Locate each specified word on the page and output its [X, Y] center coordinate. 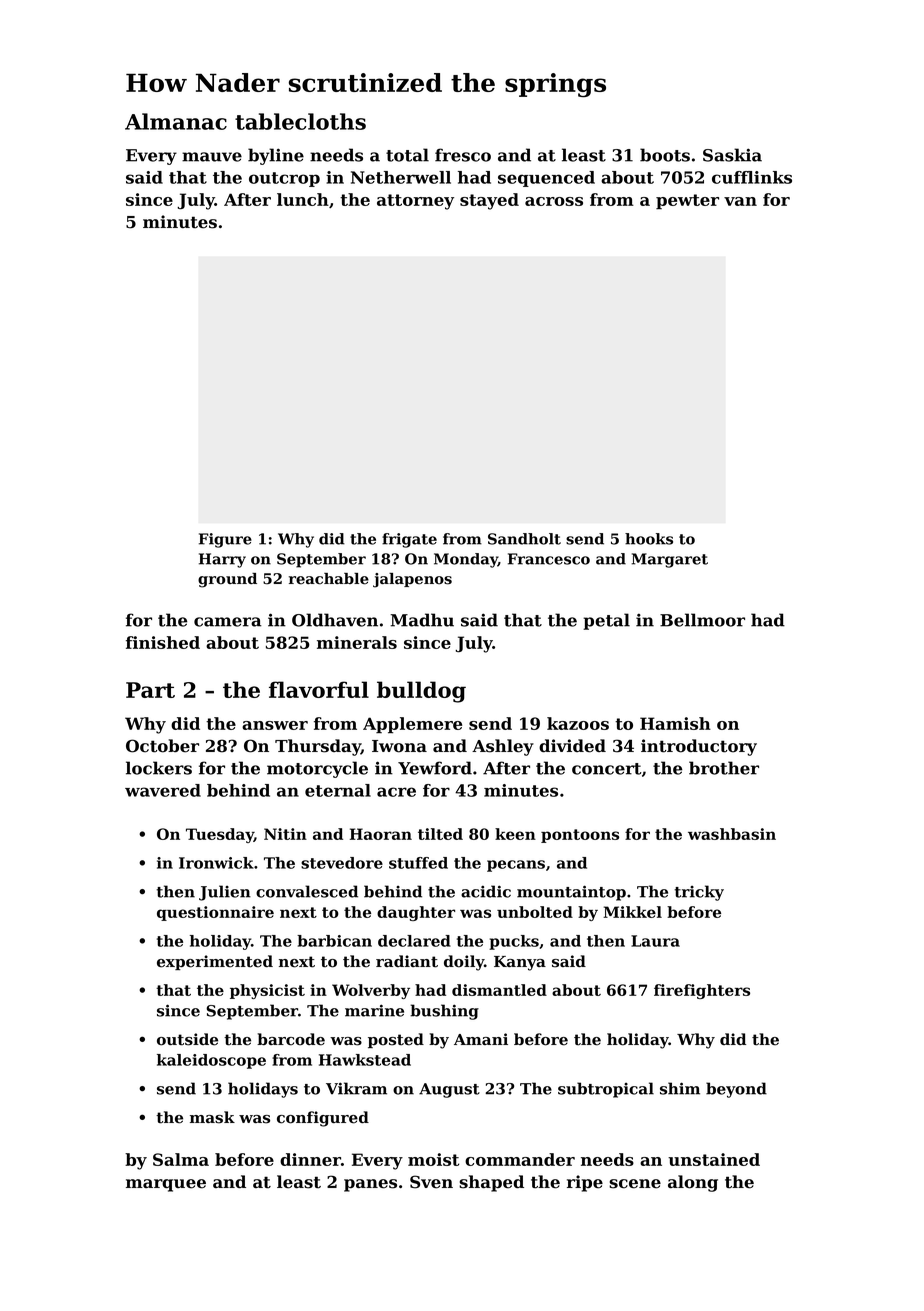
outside [187, 1039]
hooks [649, 539]
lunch [303, 199]
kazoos [578, 723]
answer [275, 725]
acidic [486, 891]
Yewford [435, 768]
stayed [489, 201]
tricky [699, 893]
